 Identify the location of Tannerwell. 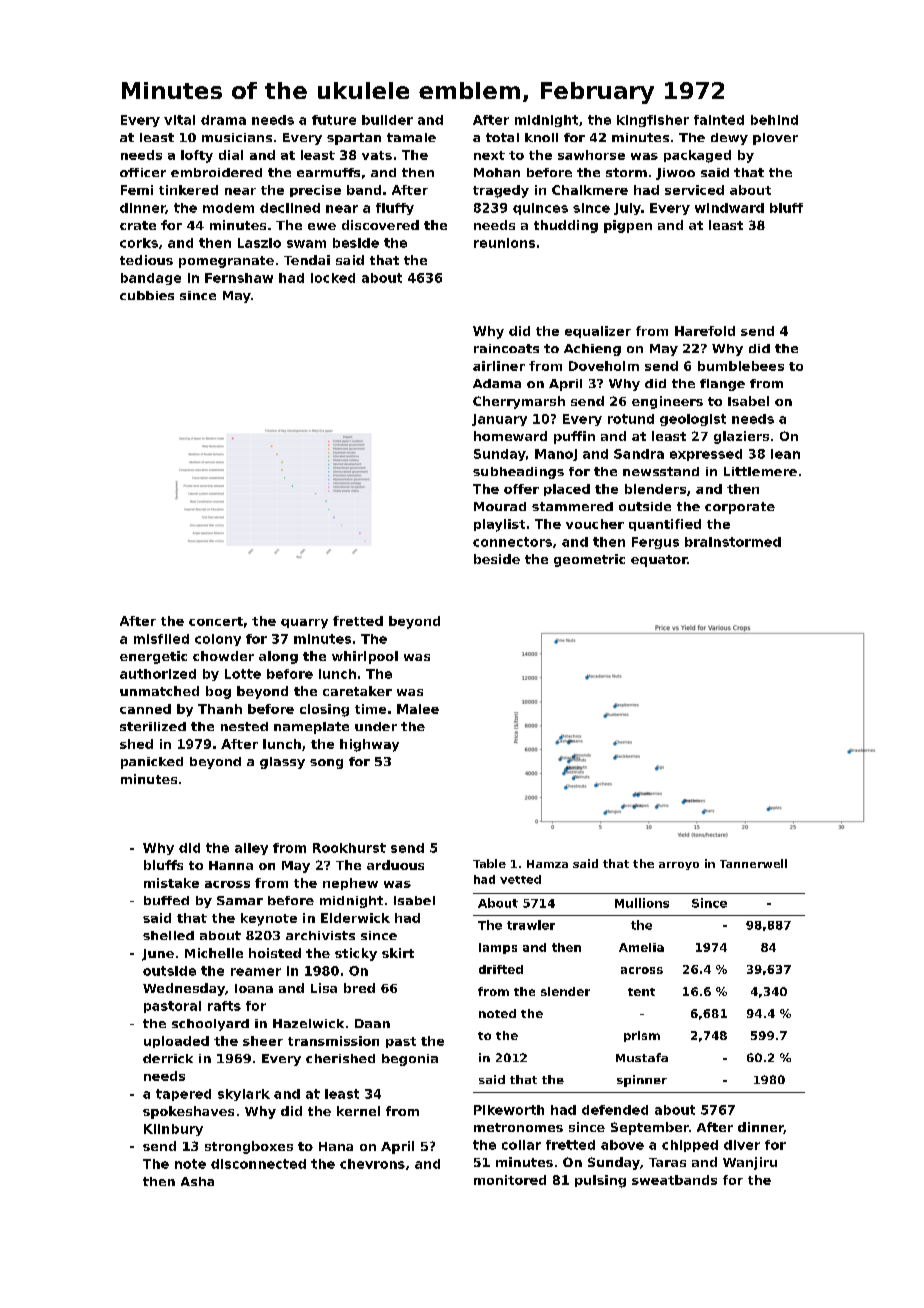
(753, 863).
